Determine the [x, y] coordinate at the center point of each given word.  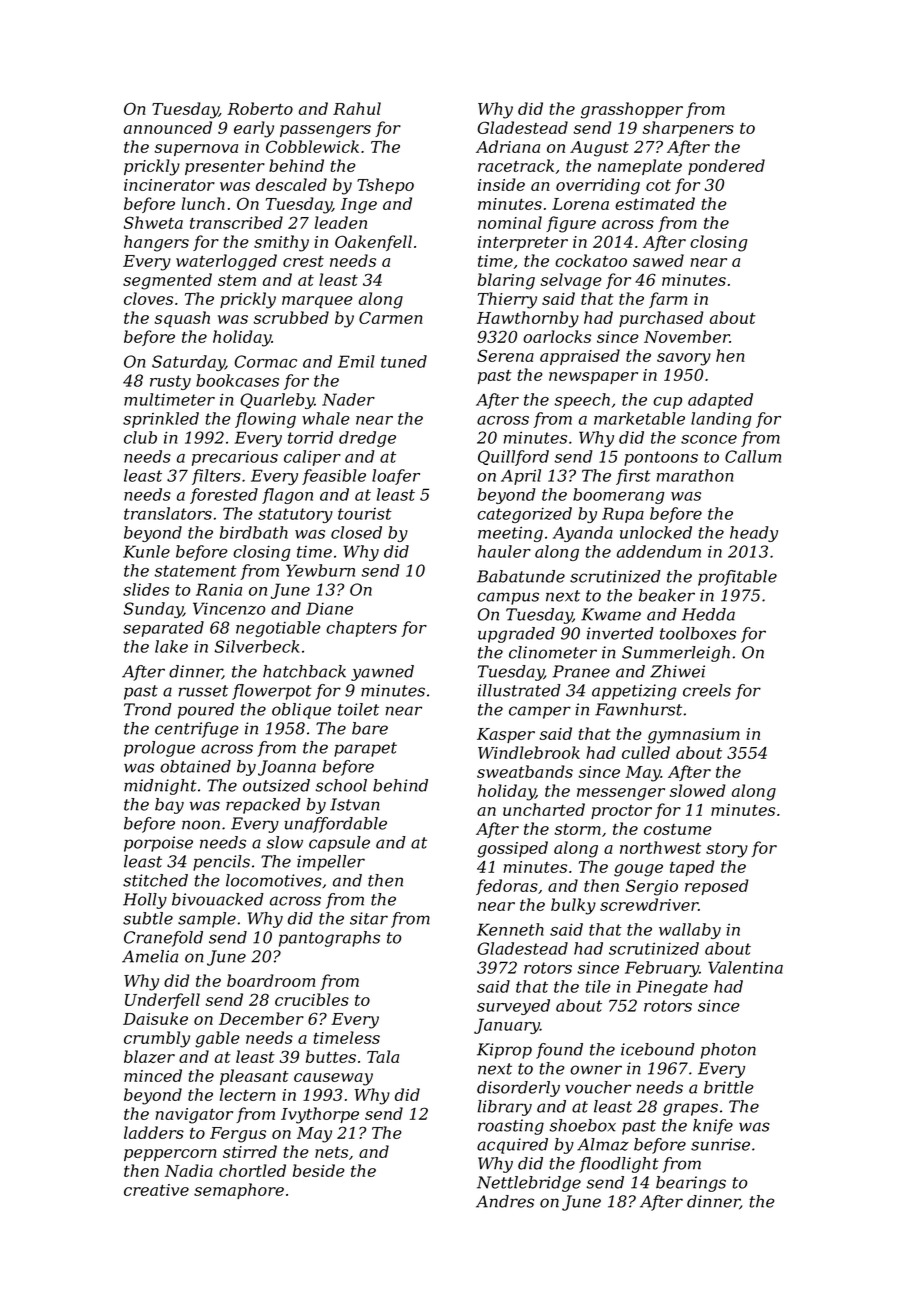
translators [168, 513]
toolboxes [698, 633]
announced [168, 127]
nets [331, 1152]
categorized [524, 515]
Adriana [508, 146]
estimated [655, 203]
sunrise [720, 1144]
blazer [149, 1056]
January [507, 1026]
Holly [145, 901]
